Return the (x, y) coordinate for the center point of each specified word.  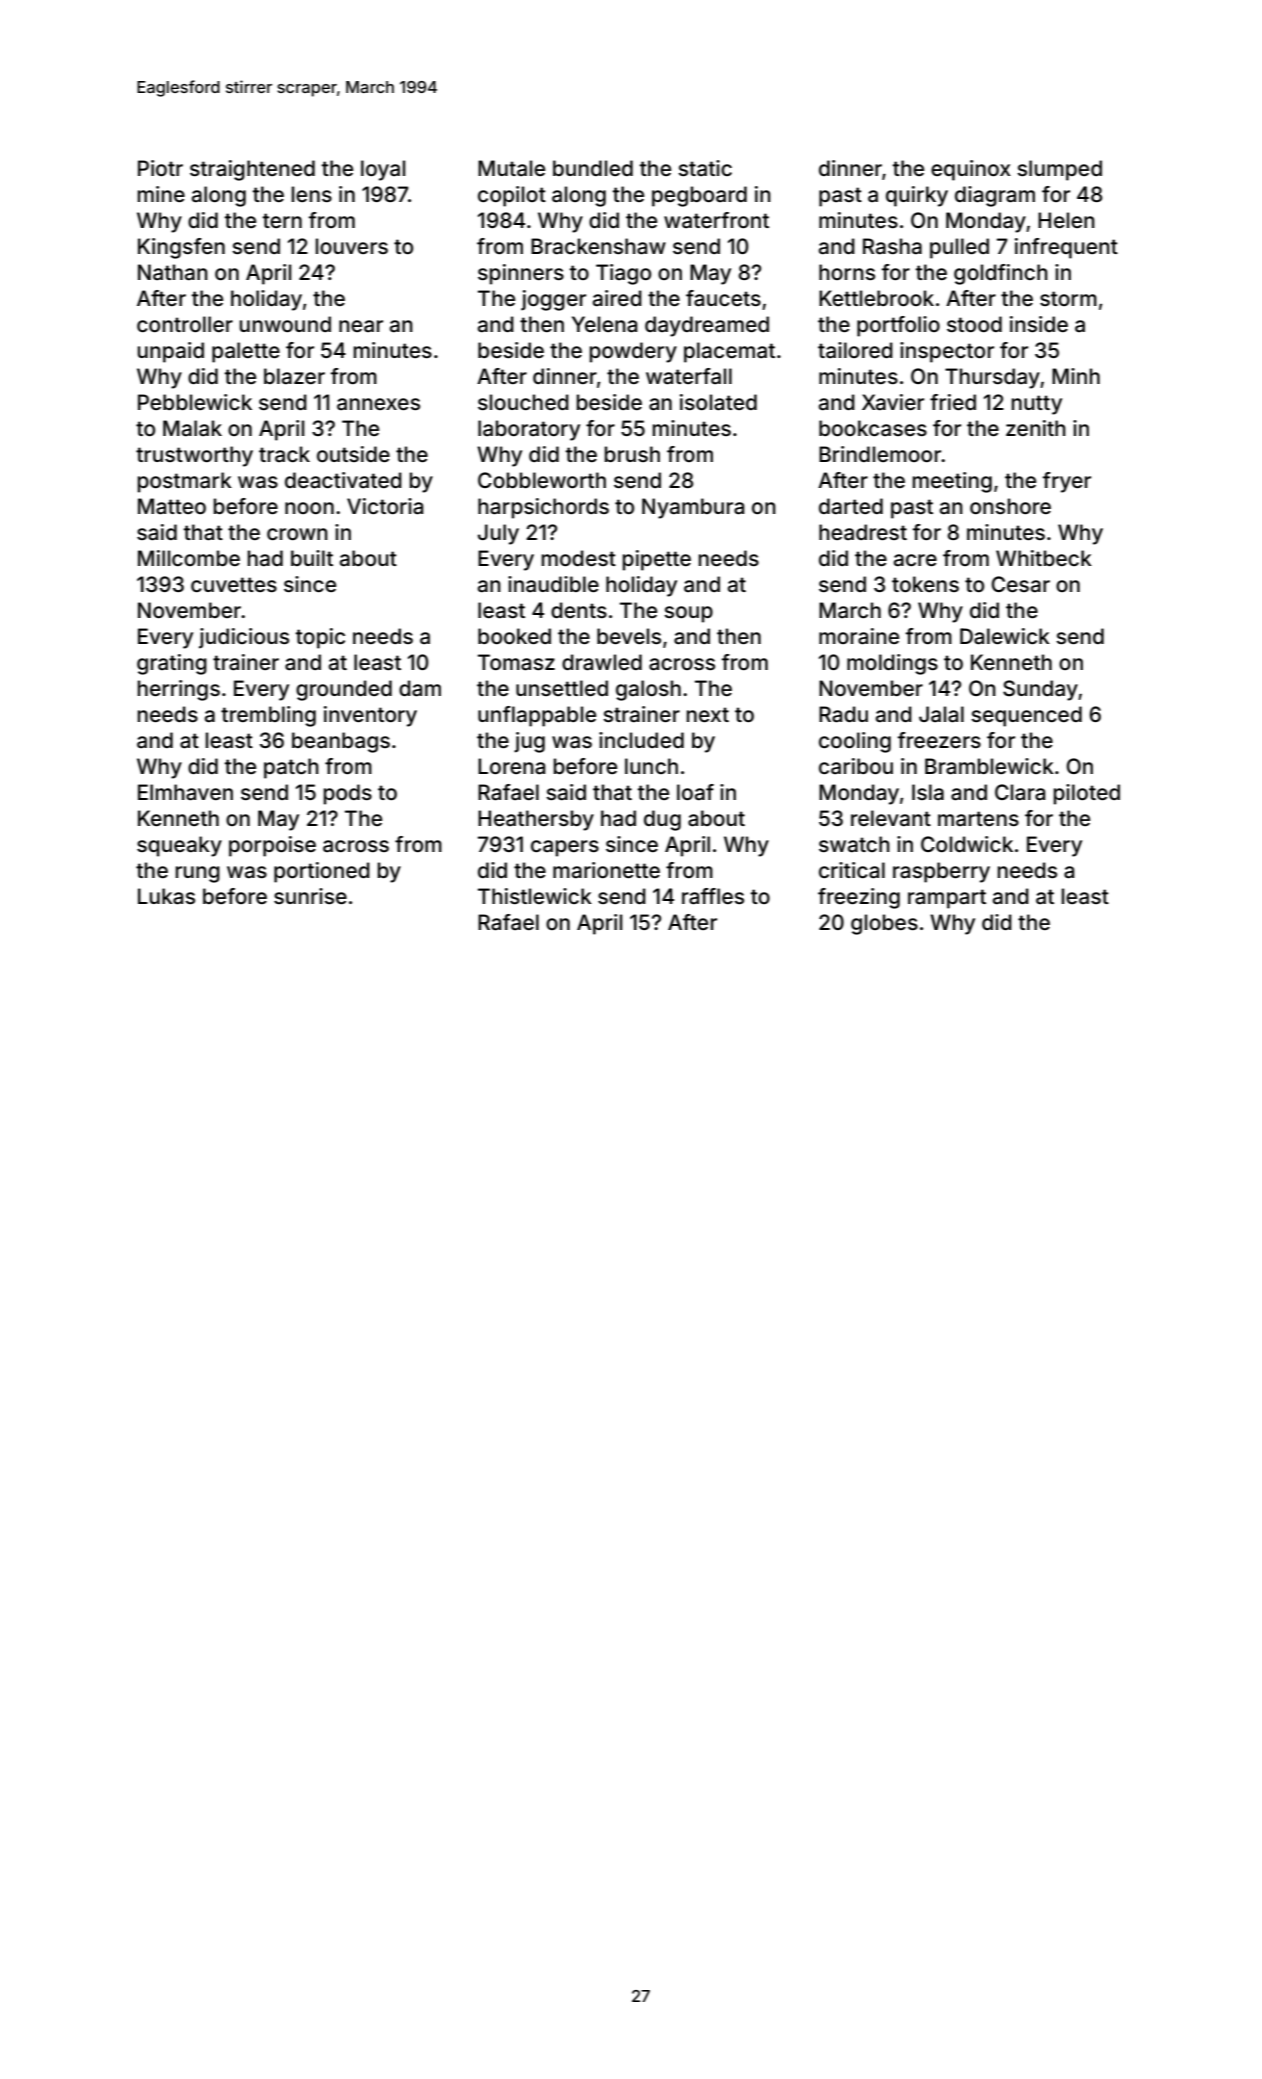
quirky (917, 196)
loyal (383, 170)
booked (514, 636)
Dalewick (1005, 636)
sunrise (310, 896)
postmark (185, 482)
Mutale (511, 168)
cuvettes (234, 584)
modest (579, 558)
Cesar (1021, 584)
